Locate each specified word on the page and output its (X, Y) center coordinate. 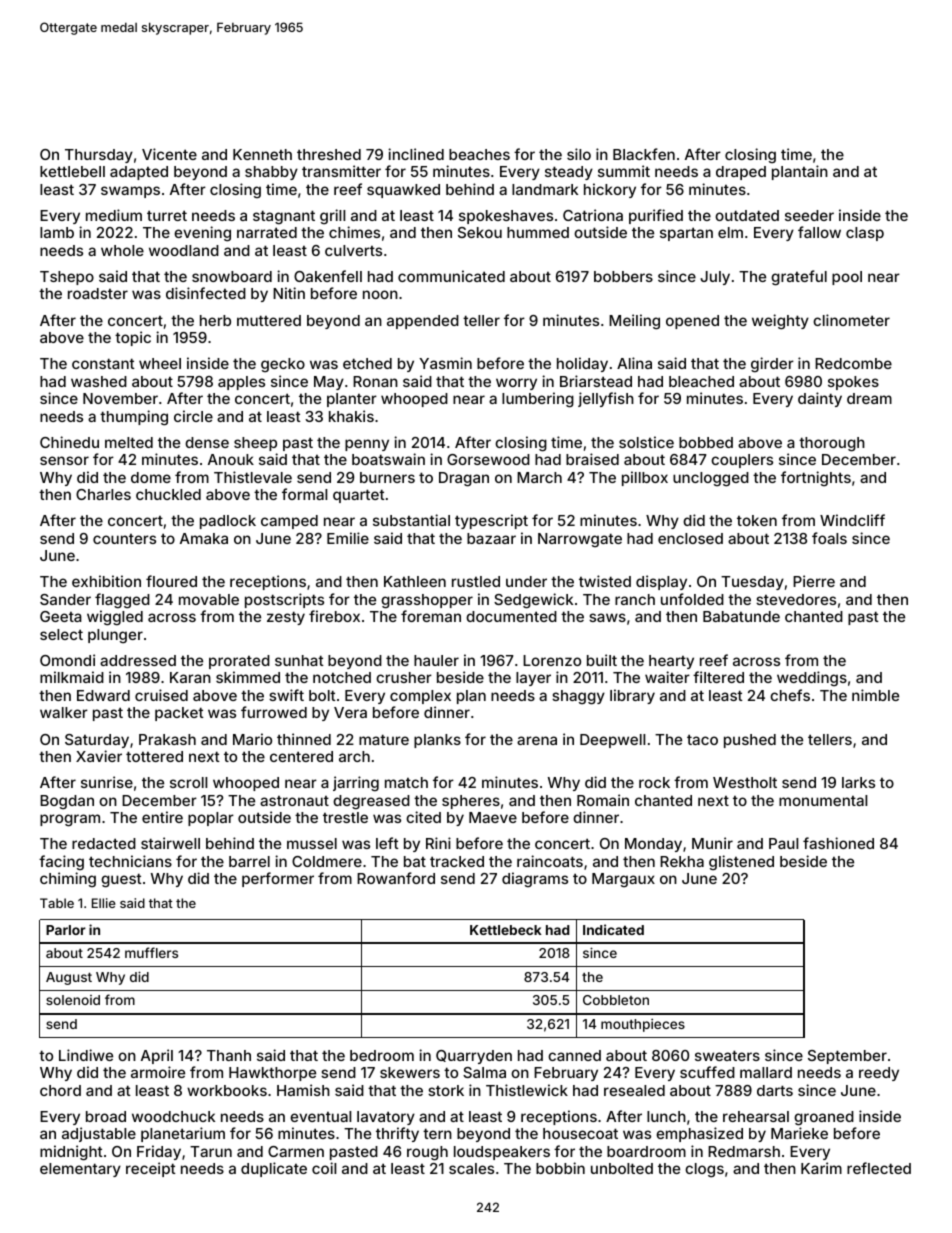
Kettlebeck (506, 930)
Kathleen (415, 581)
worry (516, 384)
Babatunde (741, 616)
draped (741, 173)
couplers (742, 461)
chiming (68, 879)
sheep (255, 444)
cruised (161, 695)
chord (60, 1090)
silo (579, 154)
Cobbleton (616, 1000)
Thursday (99, 156)
